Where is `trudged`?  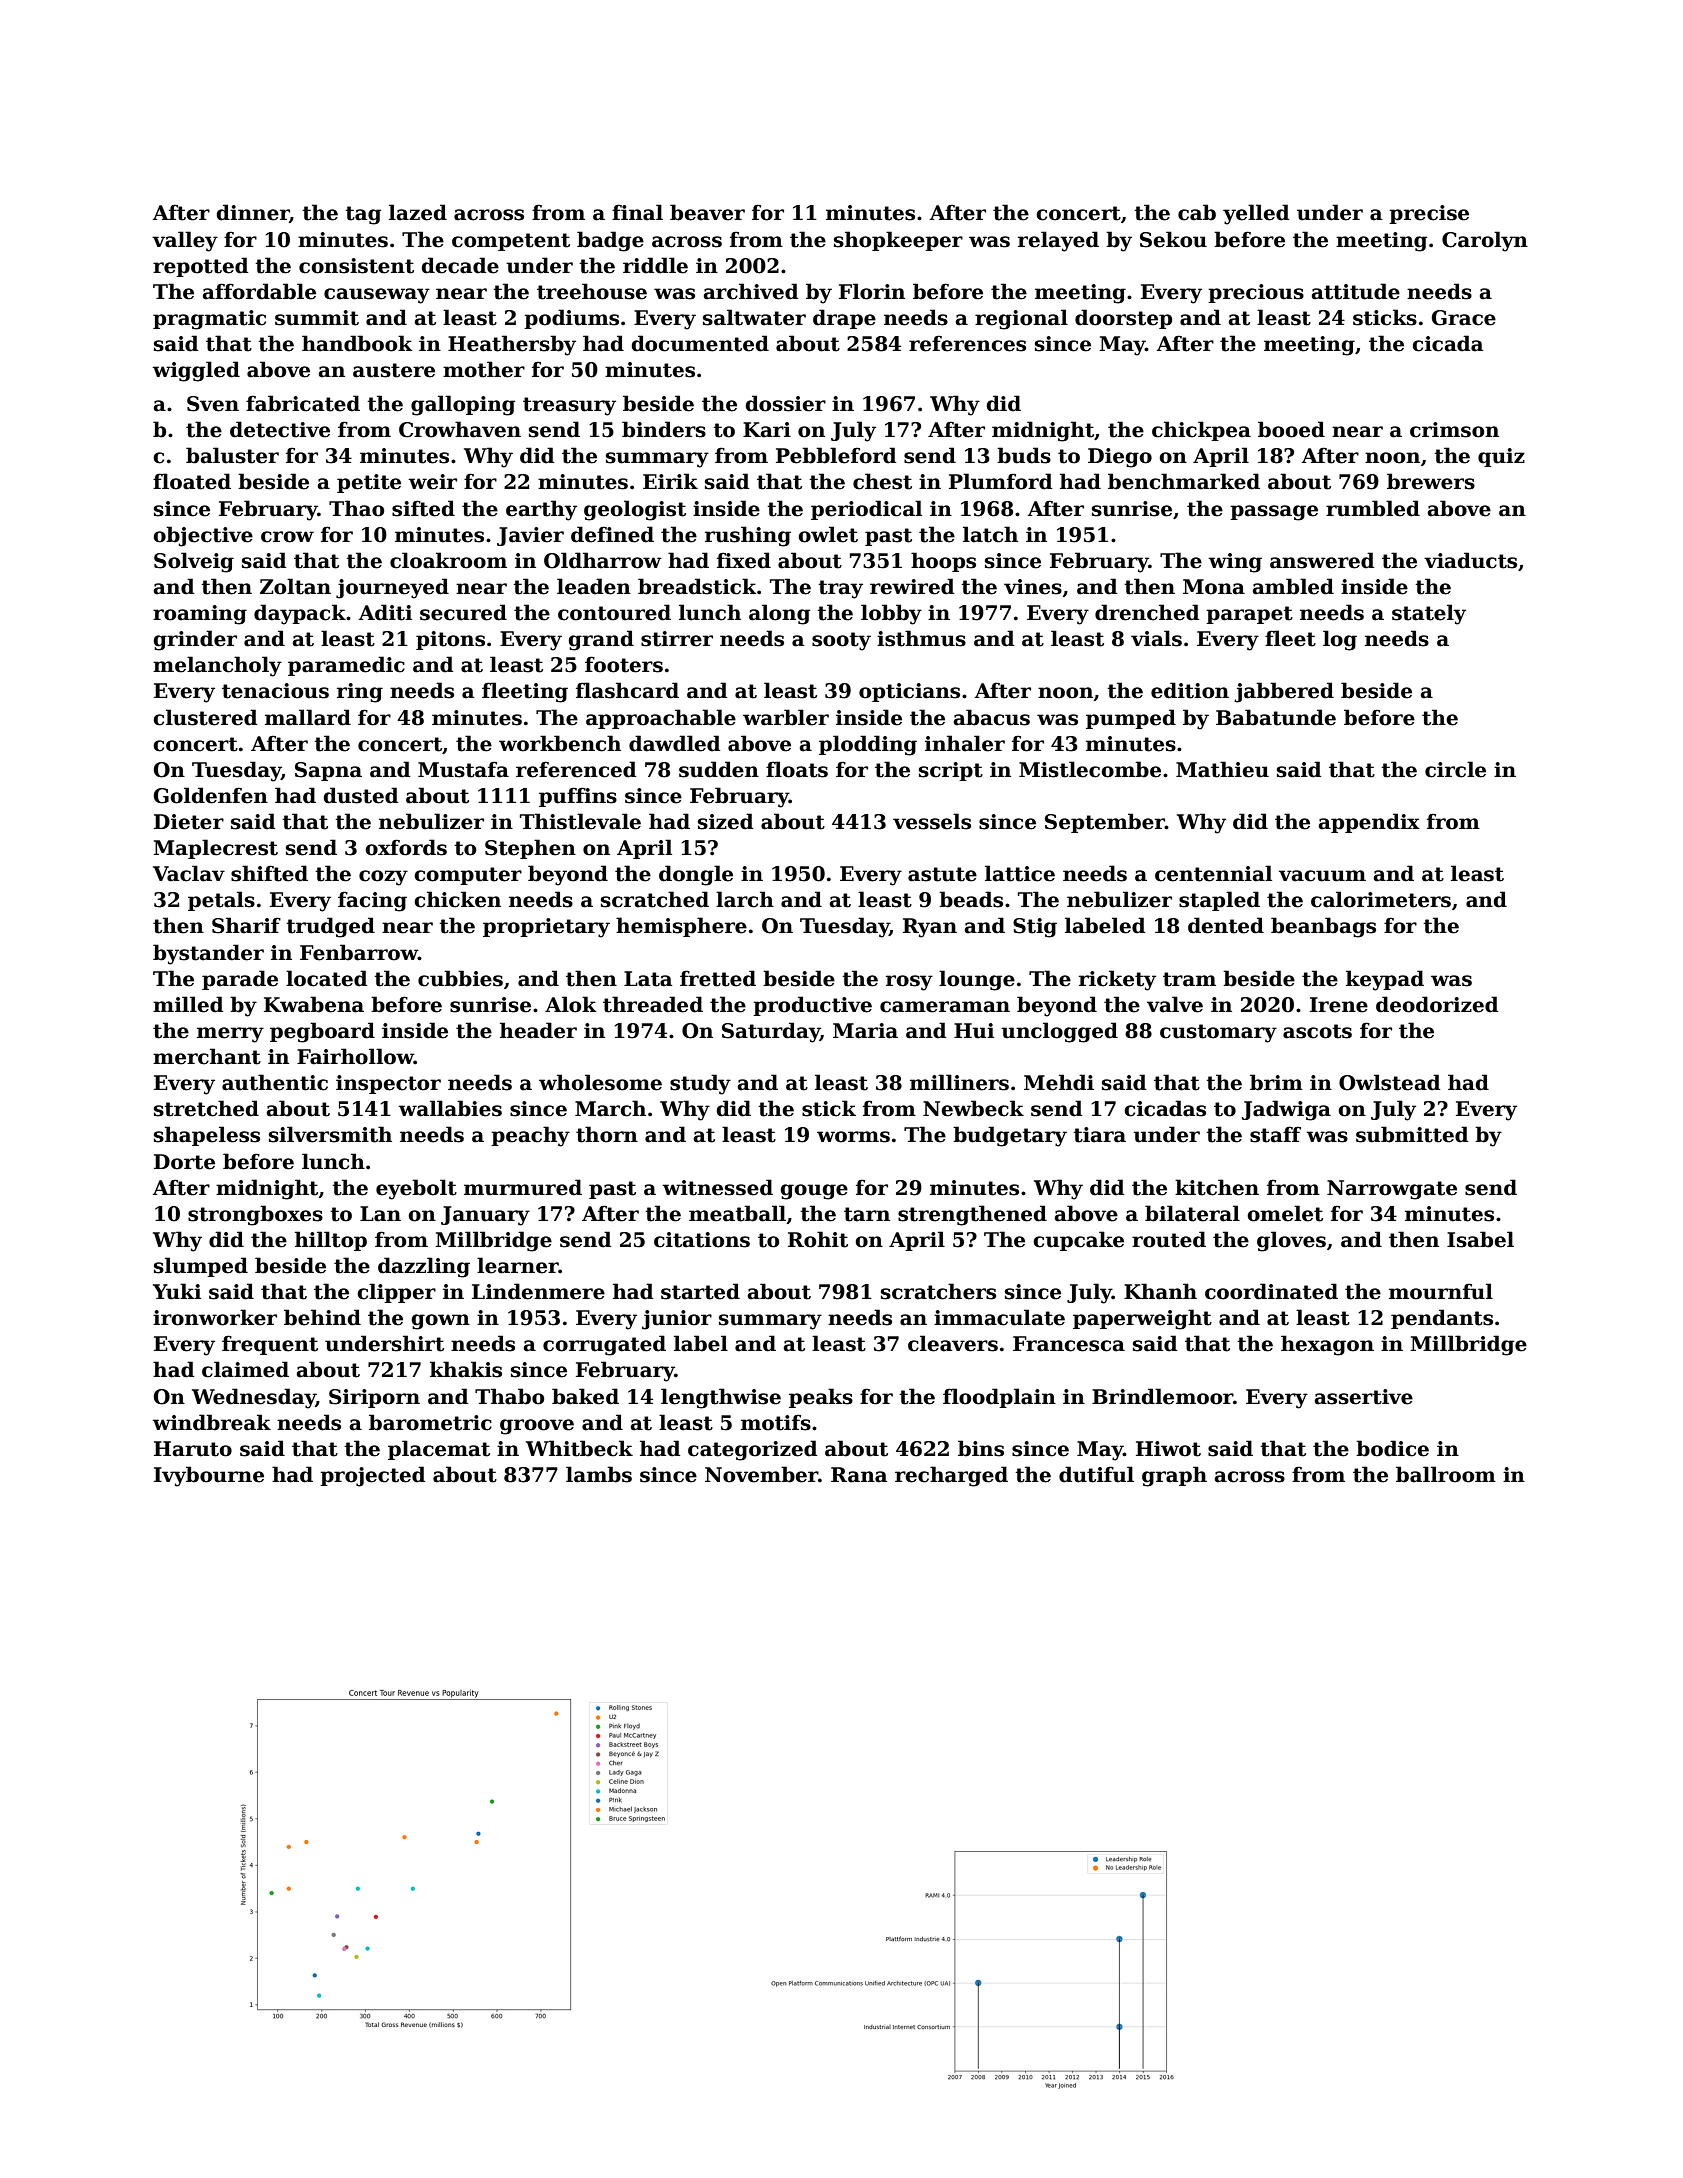
trudged is located at coordinates (330, 927).
